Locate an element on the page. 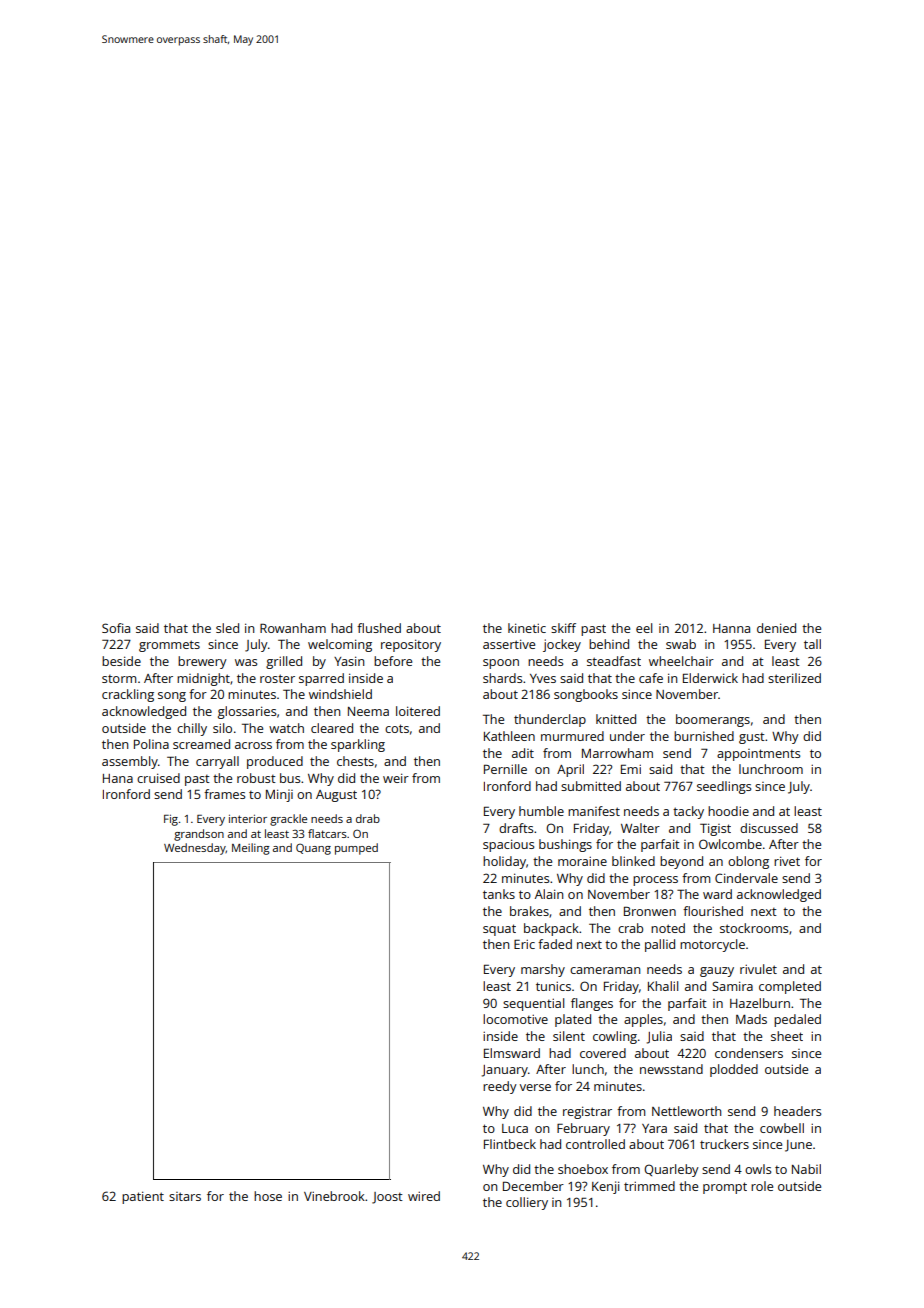 The height and width of the document is (1308, 924). patient is located at coordinates (143, 1197).
